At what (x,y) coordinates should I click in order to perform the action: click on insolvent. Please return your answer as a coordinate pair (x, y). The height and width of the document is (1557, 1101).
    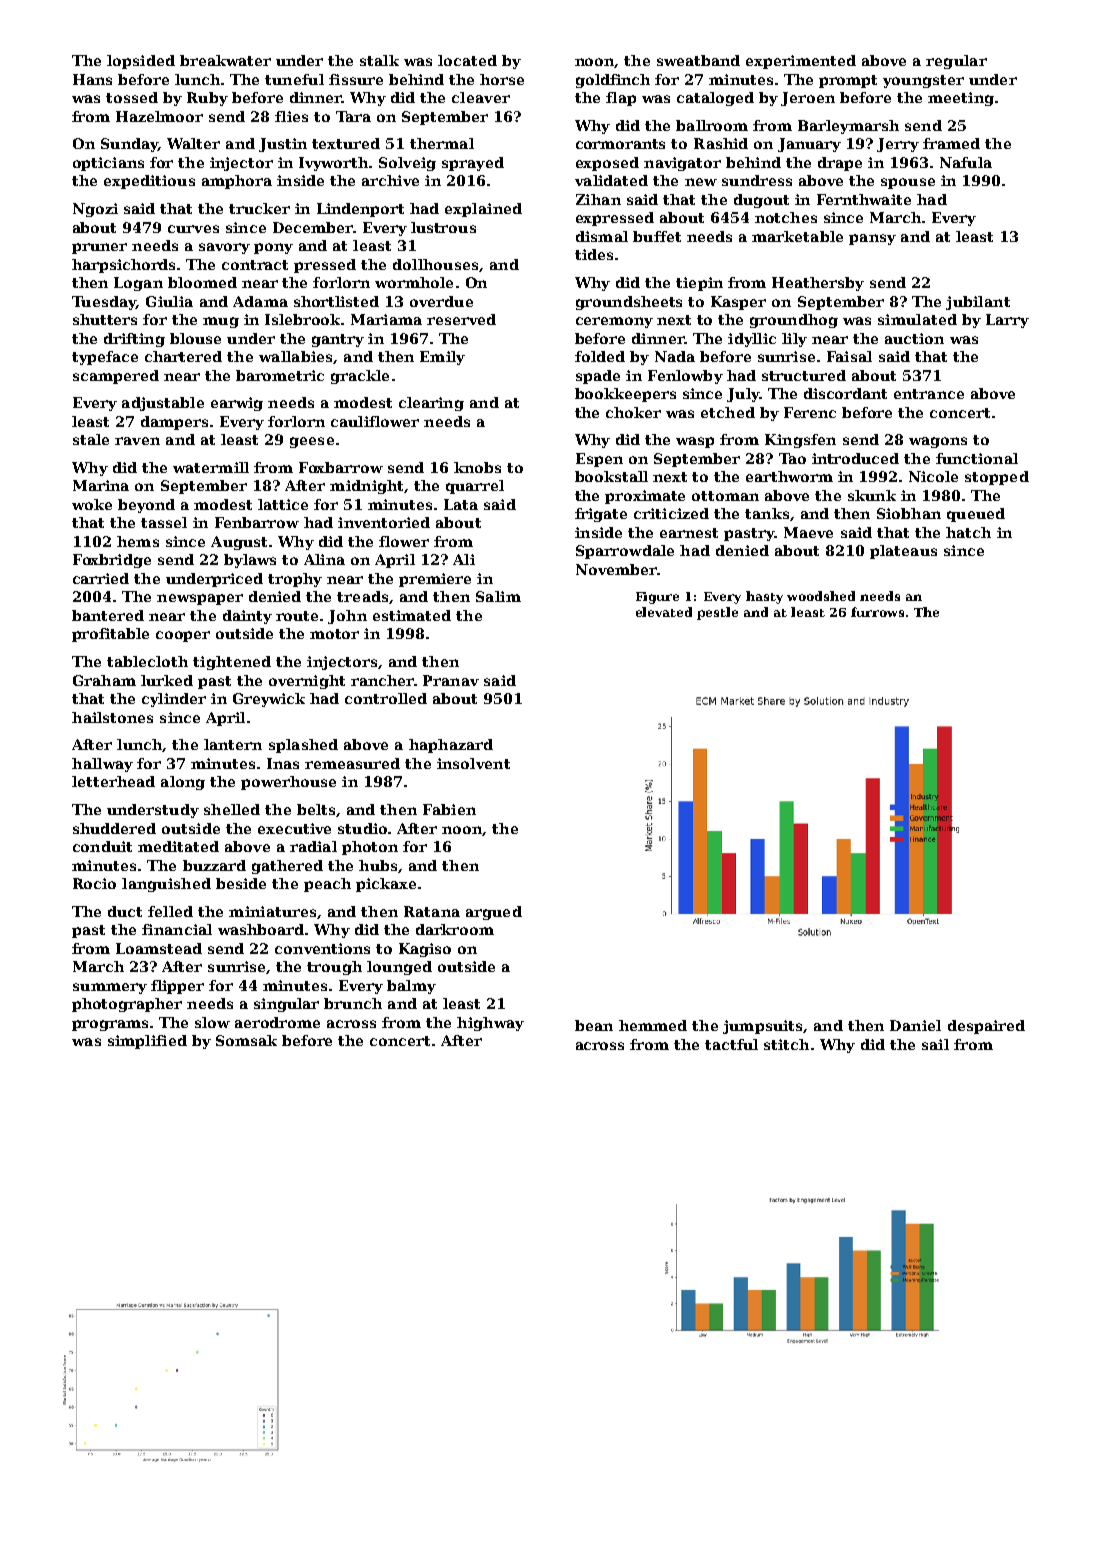
    Looking at the image, I should click on (473, 763).
